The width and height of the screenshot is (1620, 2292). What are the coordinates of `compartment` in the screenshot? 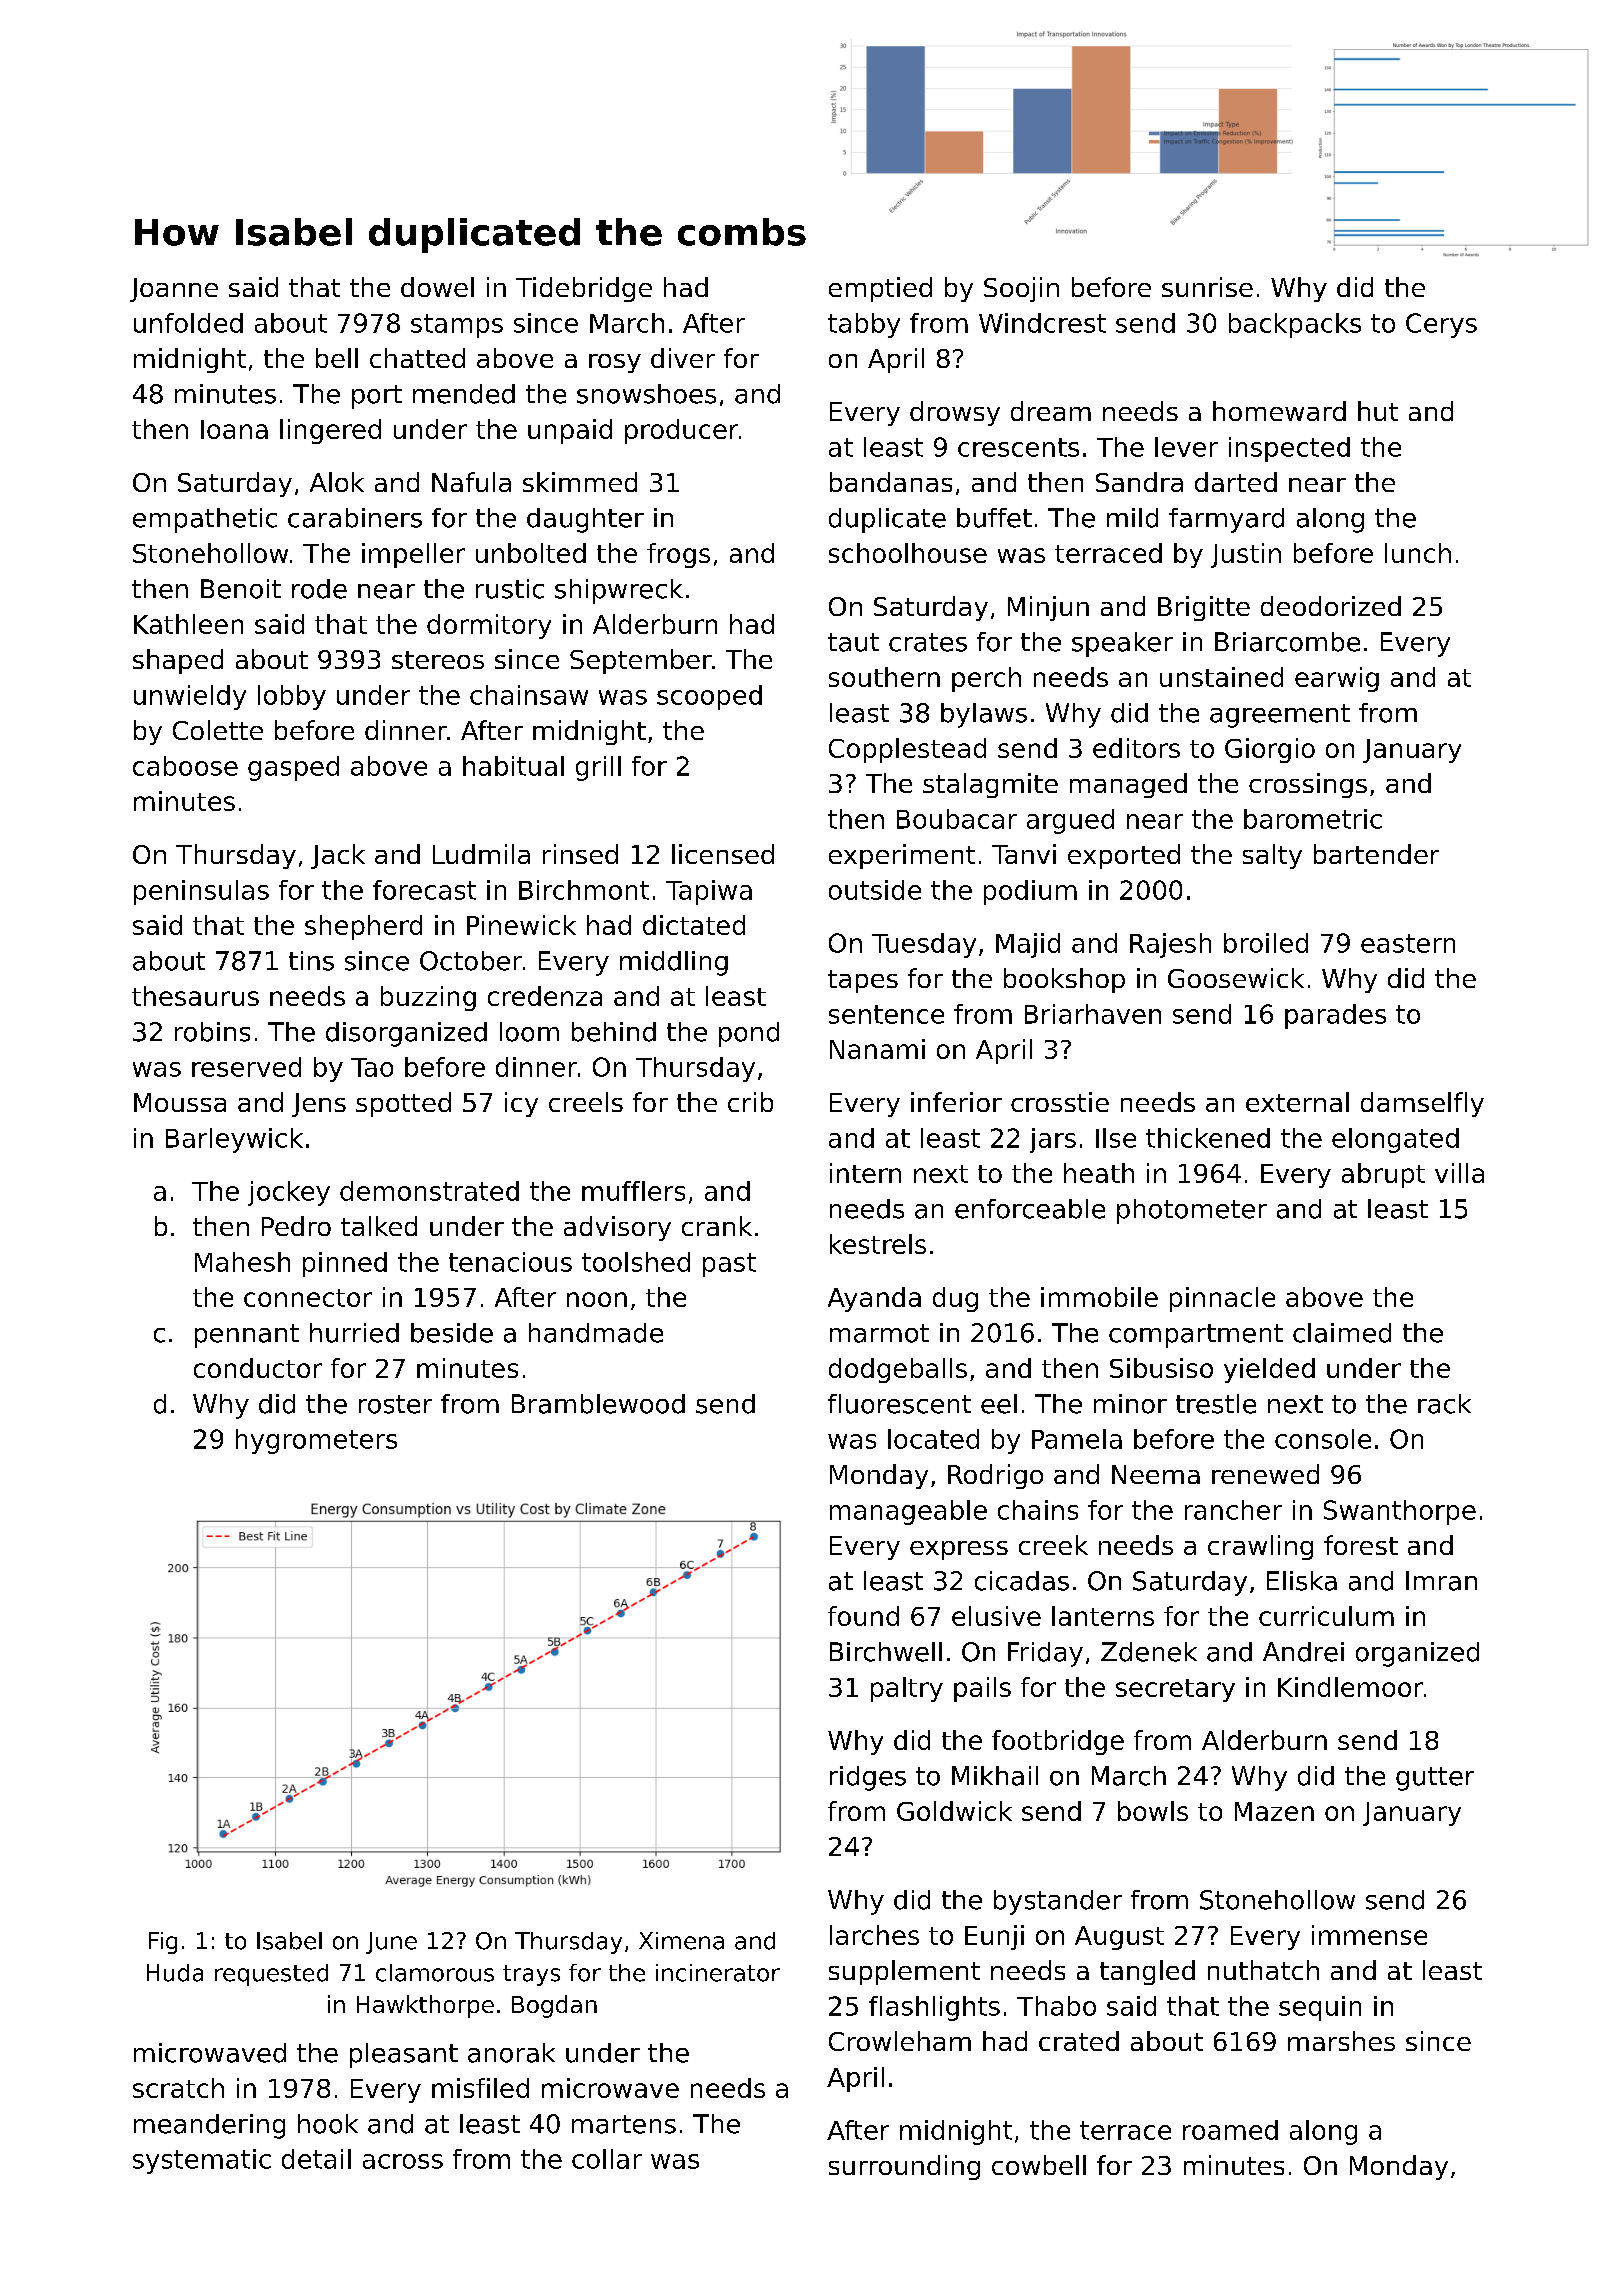 It's located at (1196, 1336).
